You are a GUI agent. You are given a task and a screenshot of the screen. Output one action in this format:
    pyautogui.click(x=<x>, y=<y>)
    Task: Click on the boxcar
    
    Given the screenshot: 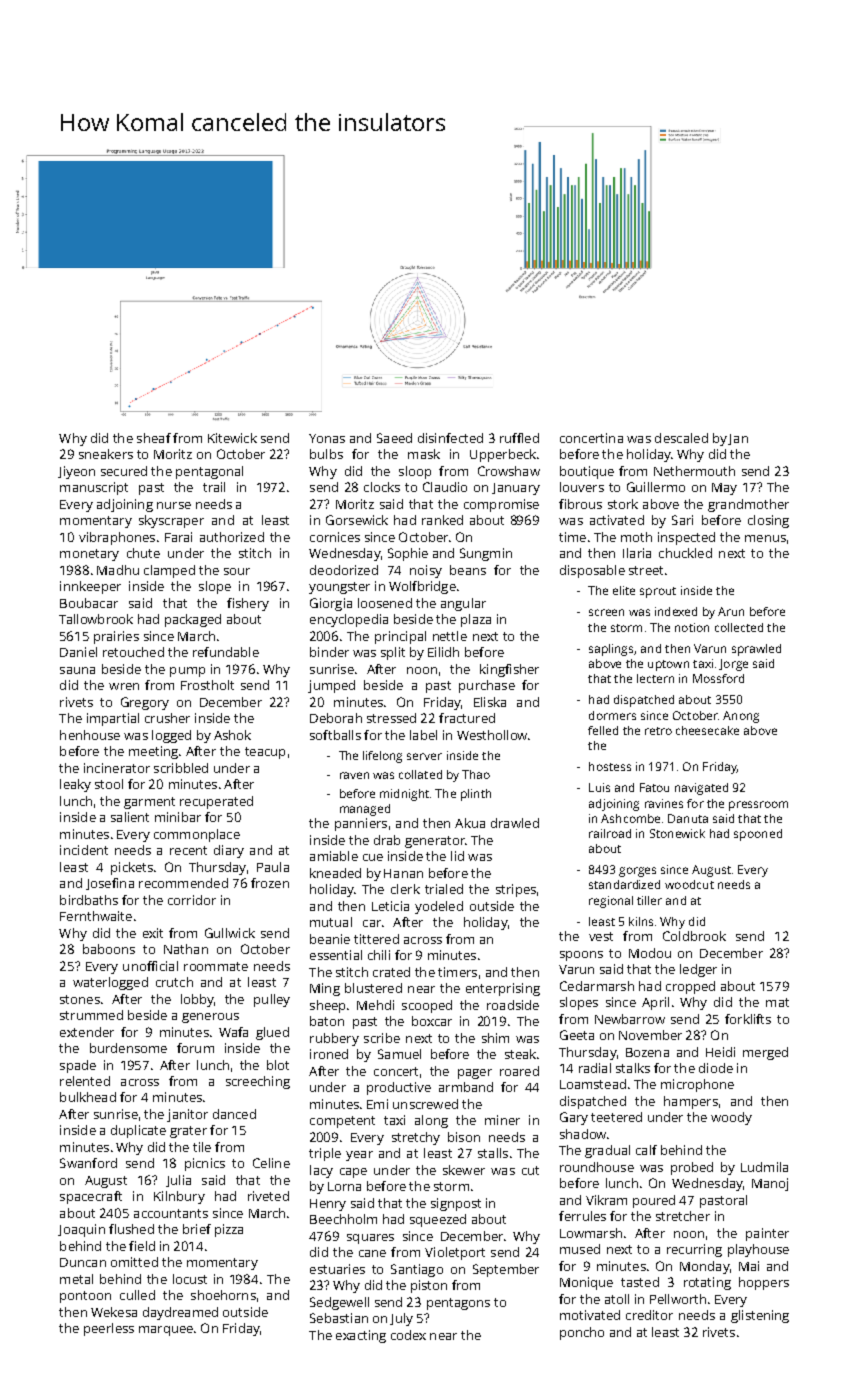 What is the action you would take?
    pyautogui.click(x=432, y=1021)
